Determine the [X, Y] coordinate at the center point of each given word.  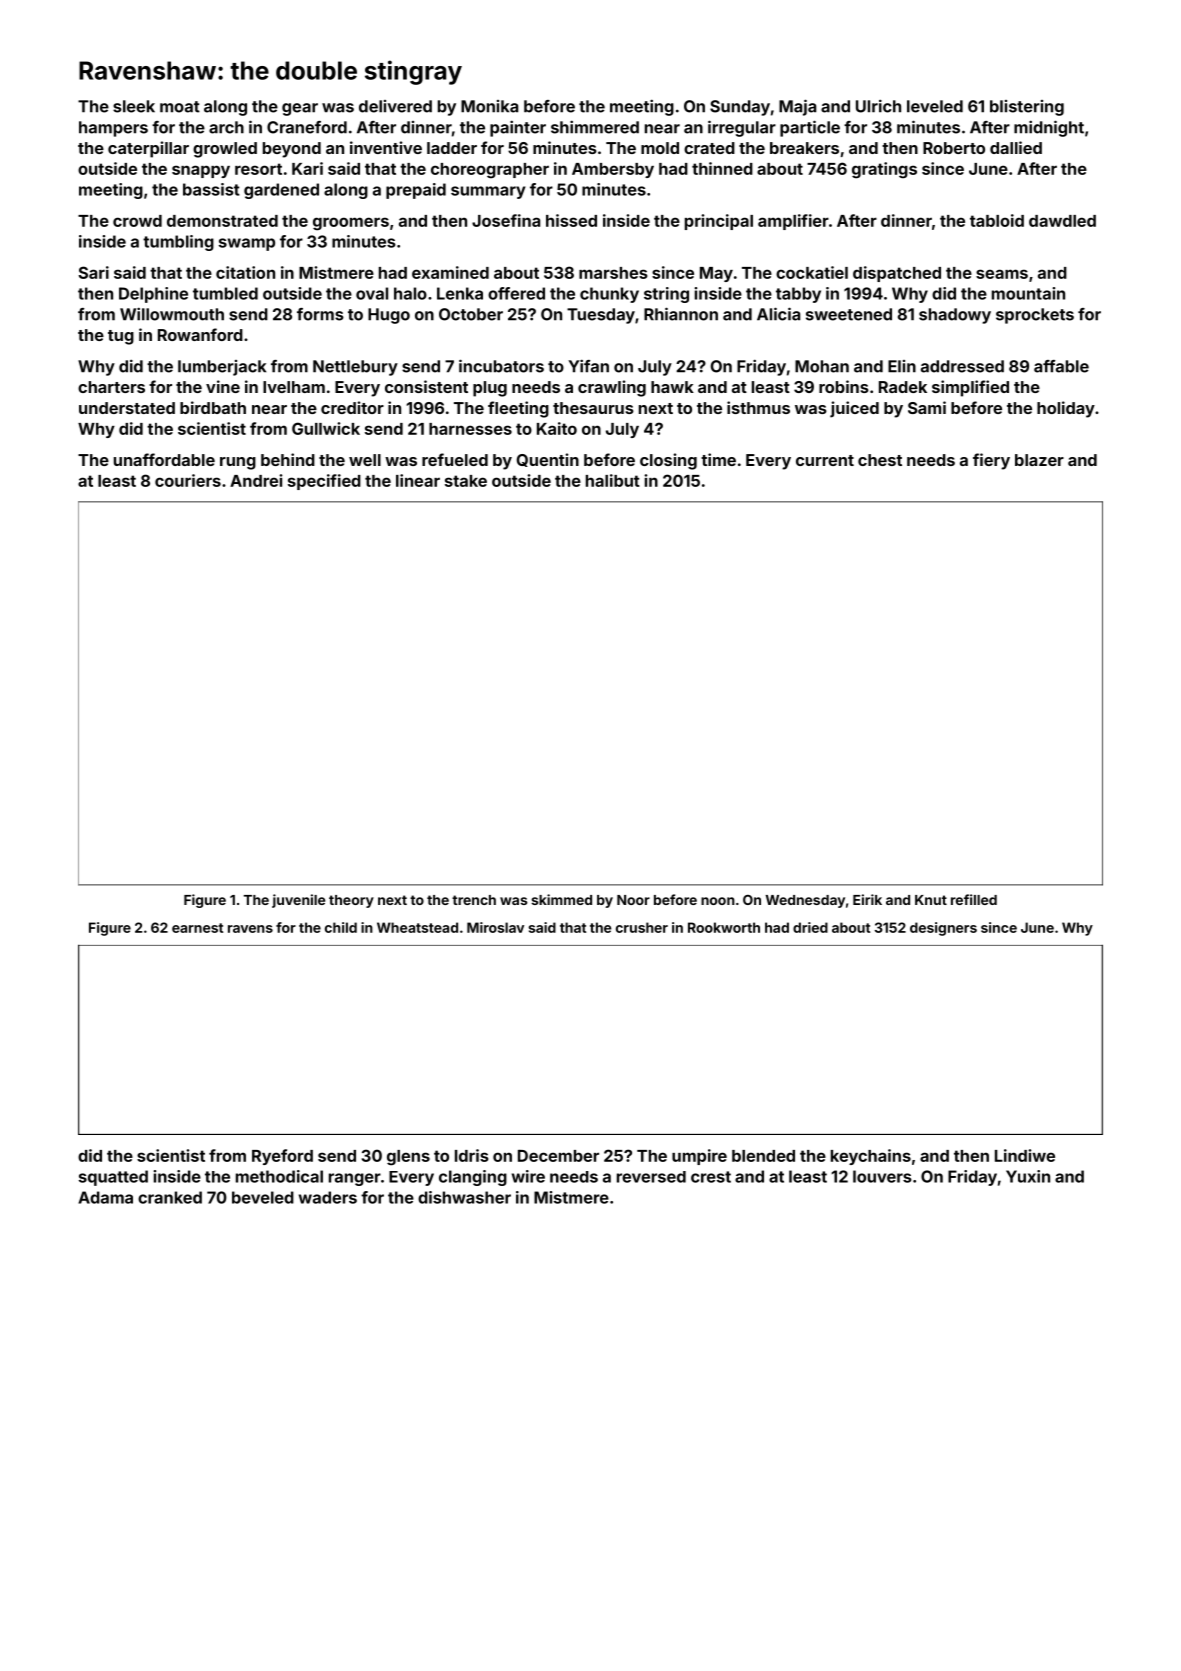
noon [718, 901]
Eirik [867, 899]
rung [238, 463]
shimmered [595, 127]
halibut [613, 480]
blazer [1039, 460]
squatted [113, 1178]
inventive [386, 147]
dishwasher [464, 1197]
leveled [935, 106]
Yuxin [1028, 1176]
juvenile [298, 901]
